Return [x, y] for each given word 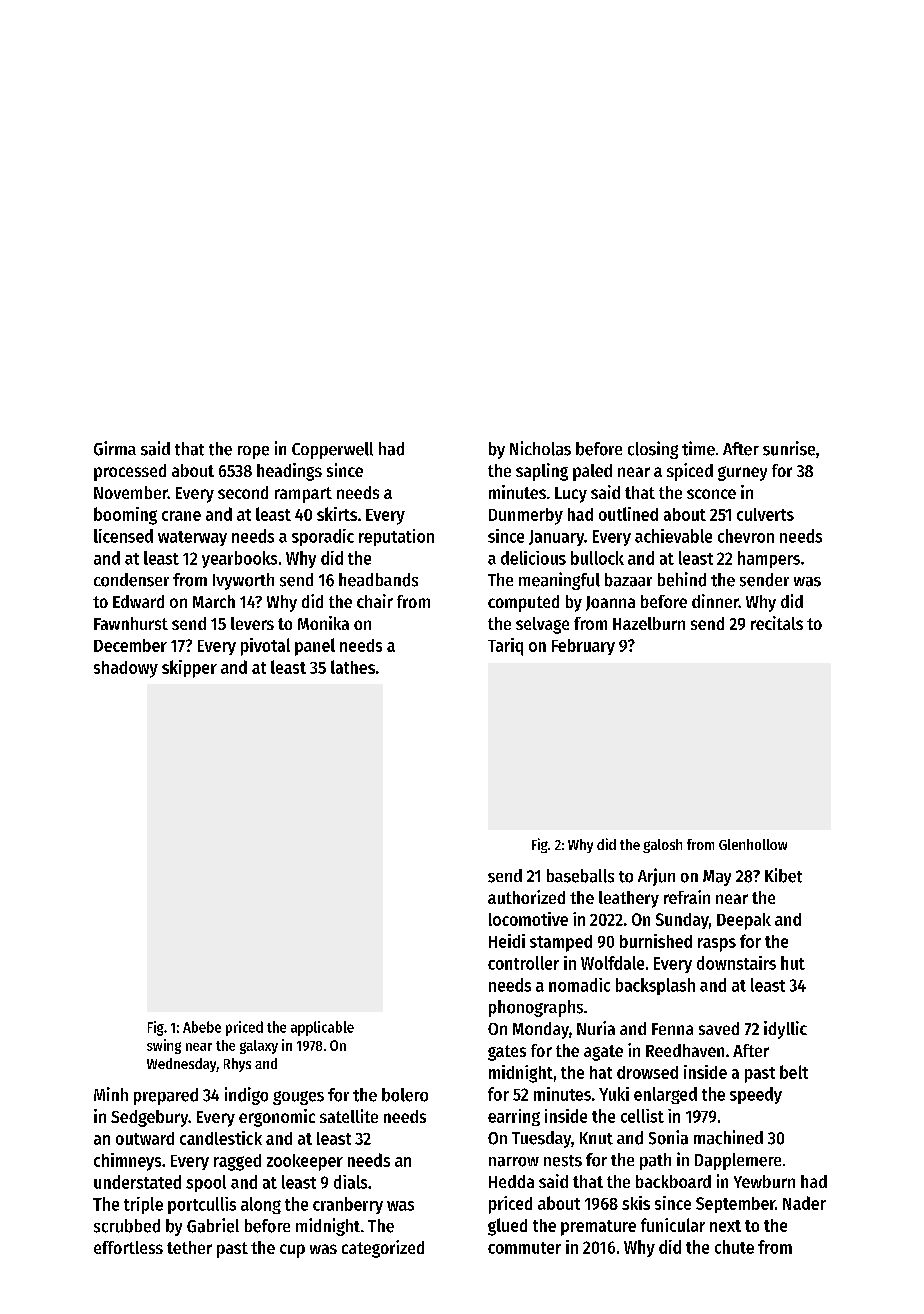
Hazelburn [649, 623]
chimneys [127, 1162]
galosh [662, 846]
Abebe [202, 1027]
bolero [405, 1095]
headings [289, 472]
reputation [396, 537]
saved [719, 1028]
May [717, 878]
